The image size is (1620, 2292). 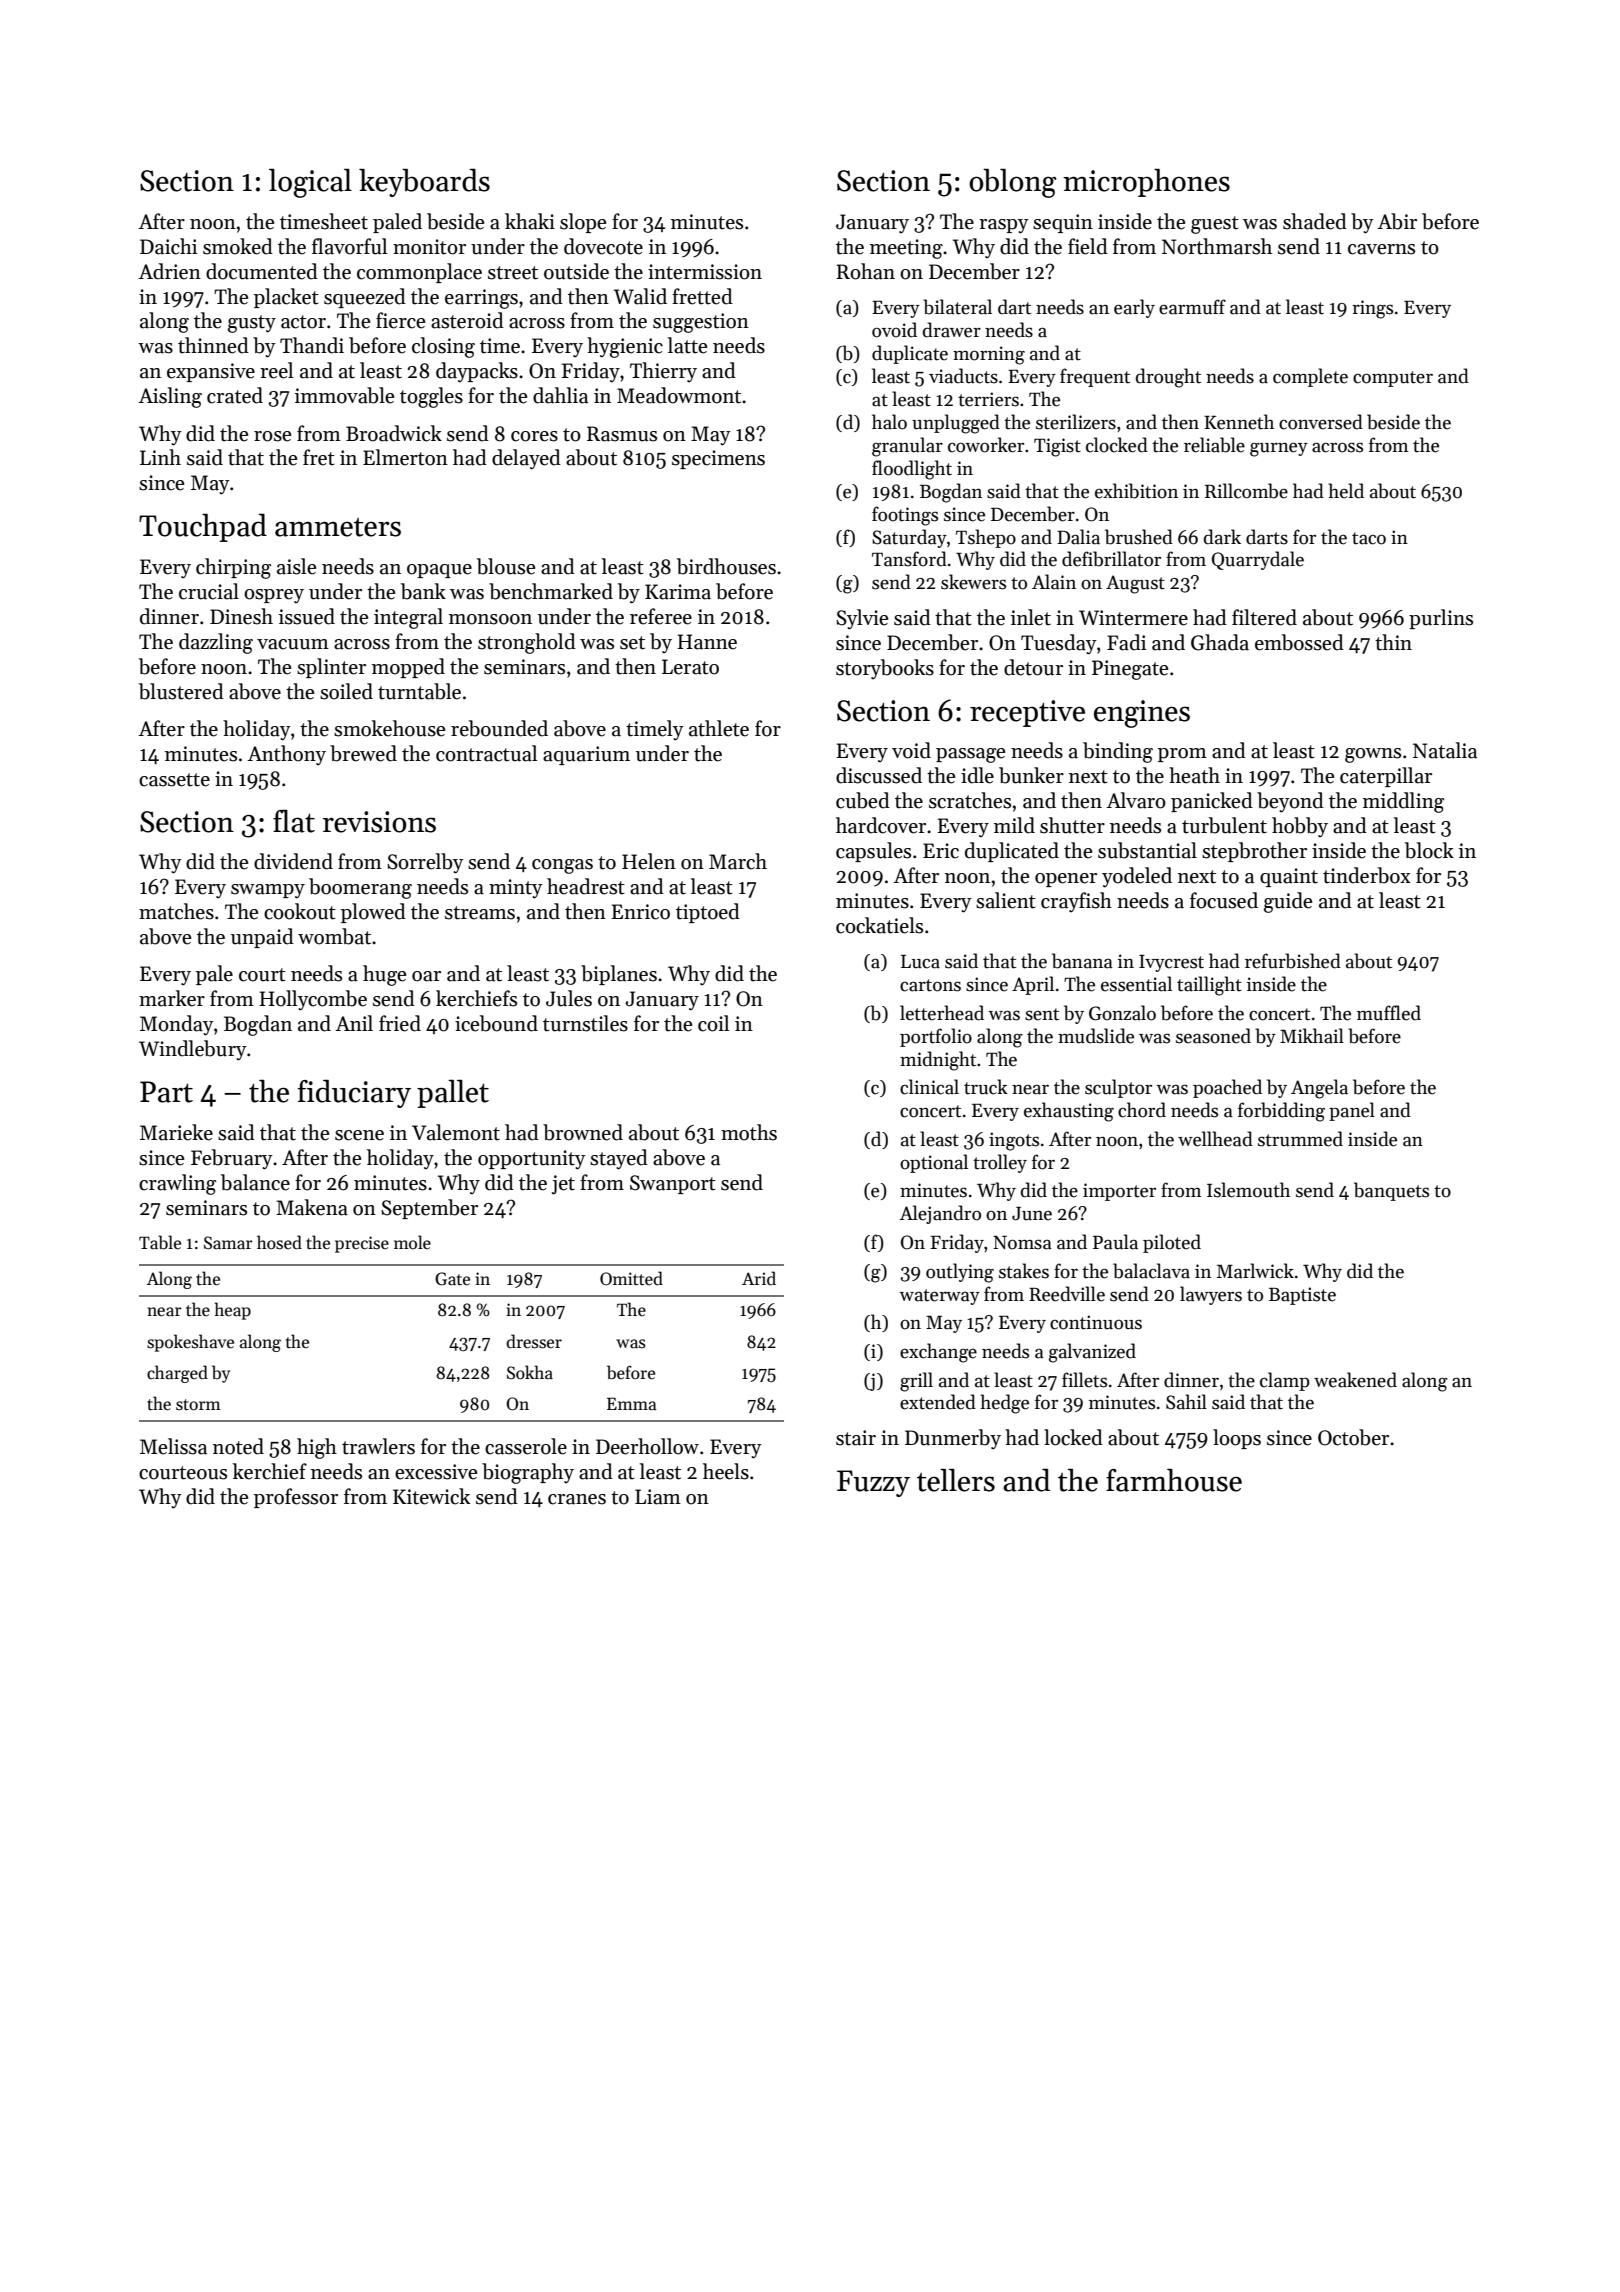 I want to click on athlete, so click(x=719, y=728).
